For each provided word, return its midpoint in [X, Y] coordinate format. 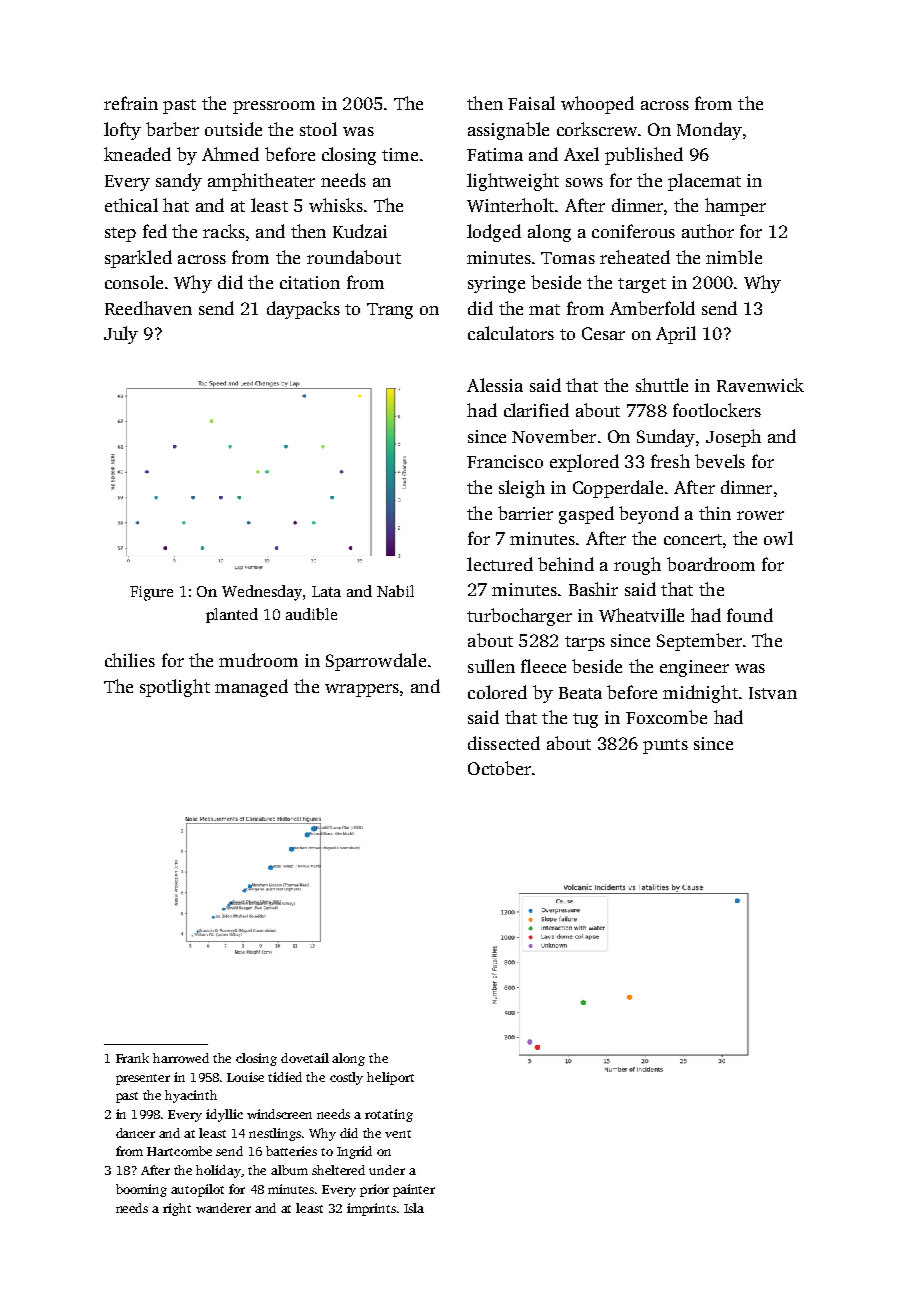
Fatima [495, 154]
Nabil [395, 591]
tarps [585, 643]
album [289, 1170]
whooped [597, 105]
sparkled [138, 259]
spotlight [175, 688]
